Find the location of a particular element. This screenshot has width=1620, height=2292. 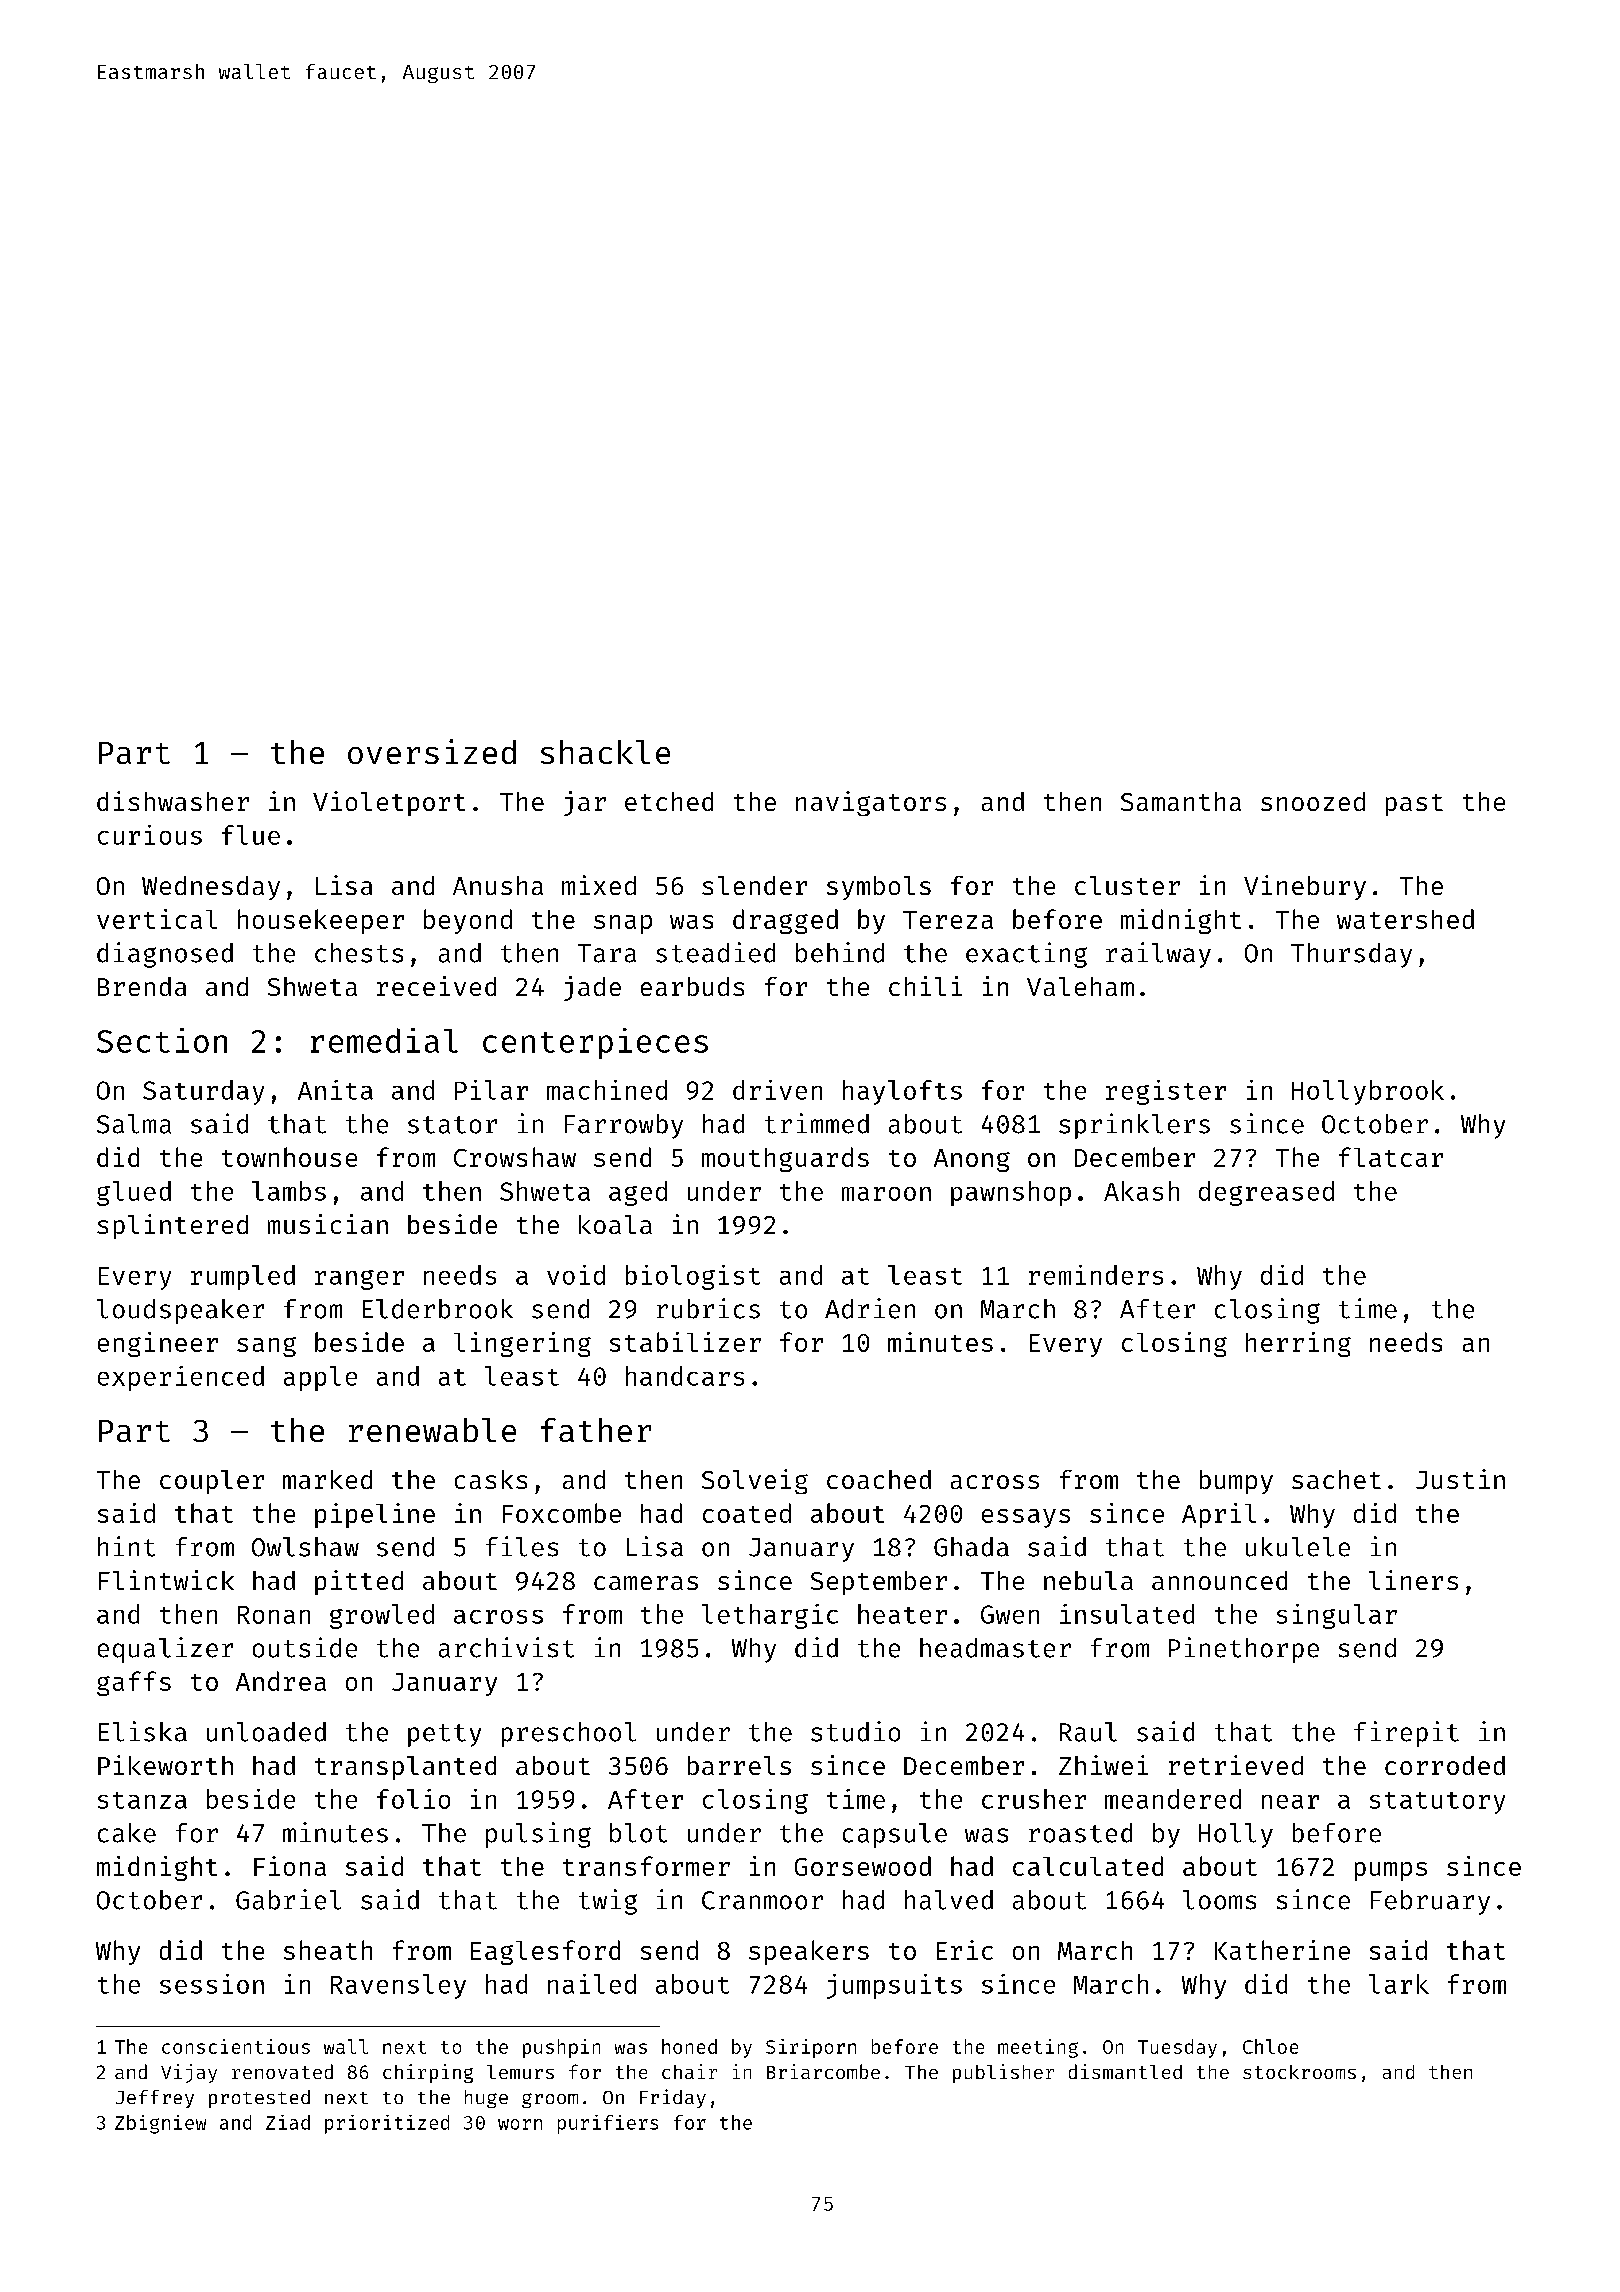

oversized is located at coordinates (432, 751).
